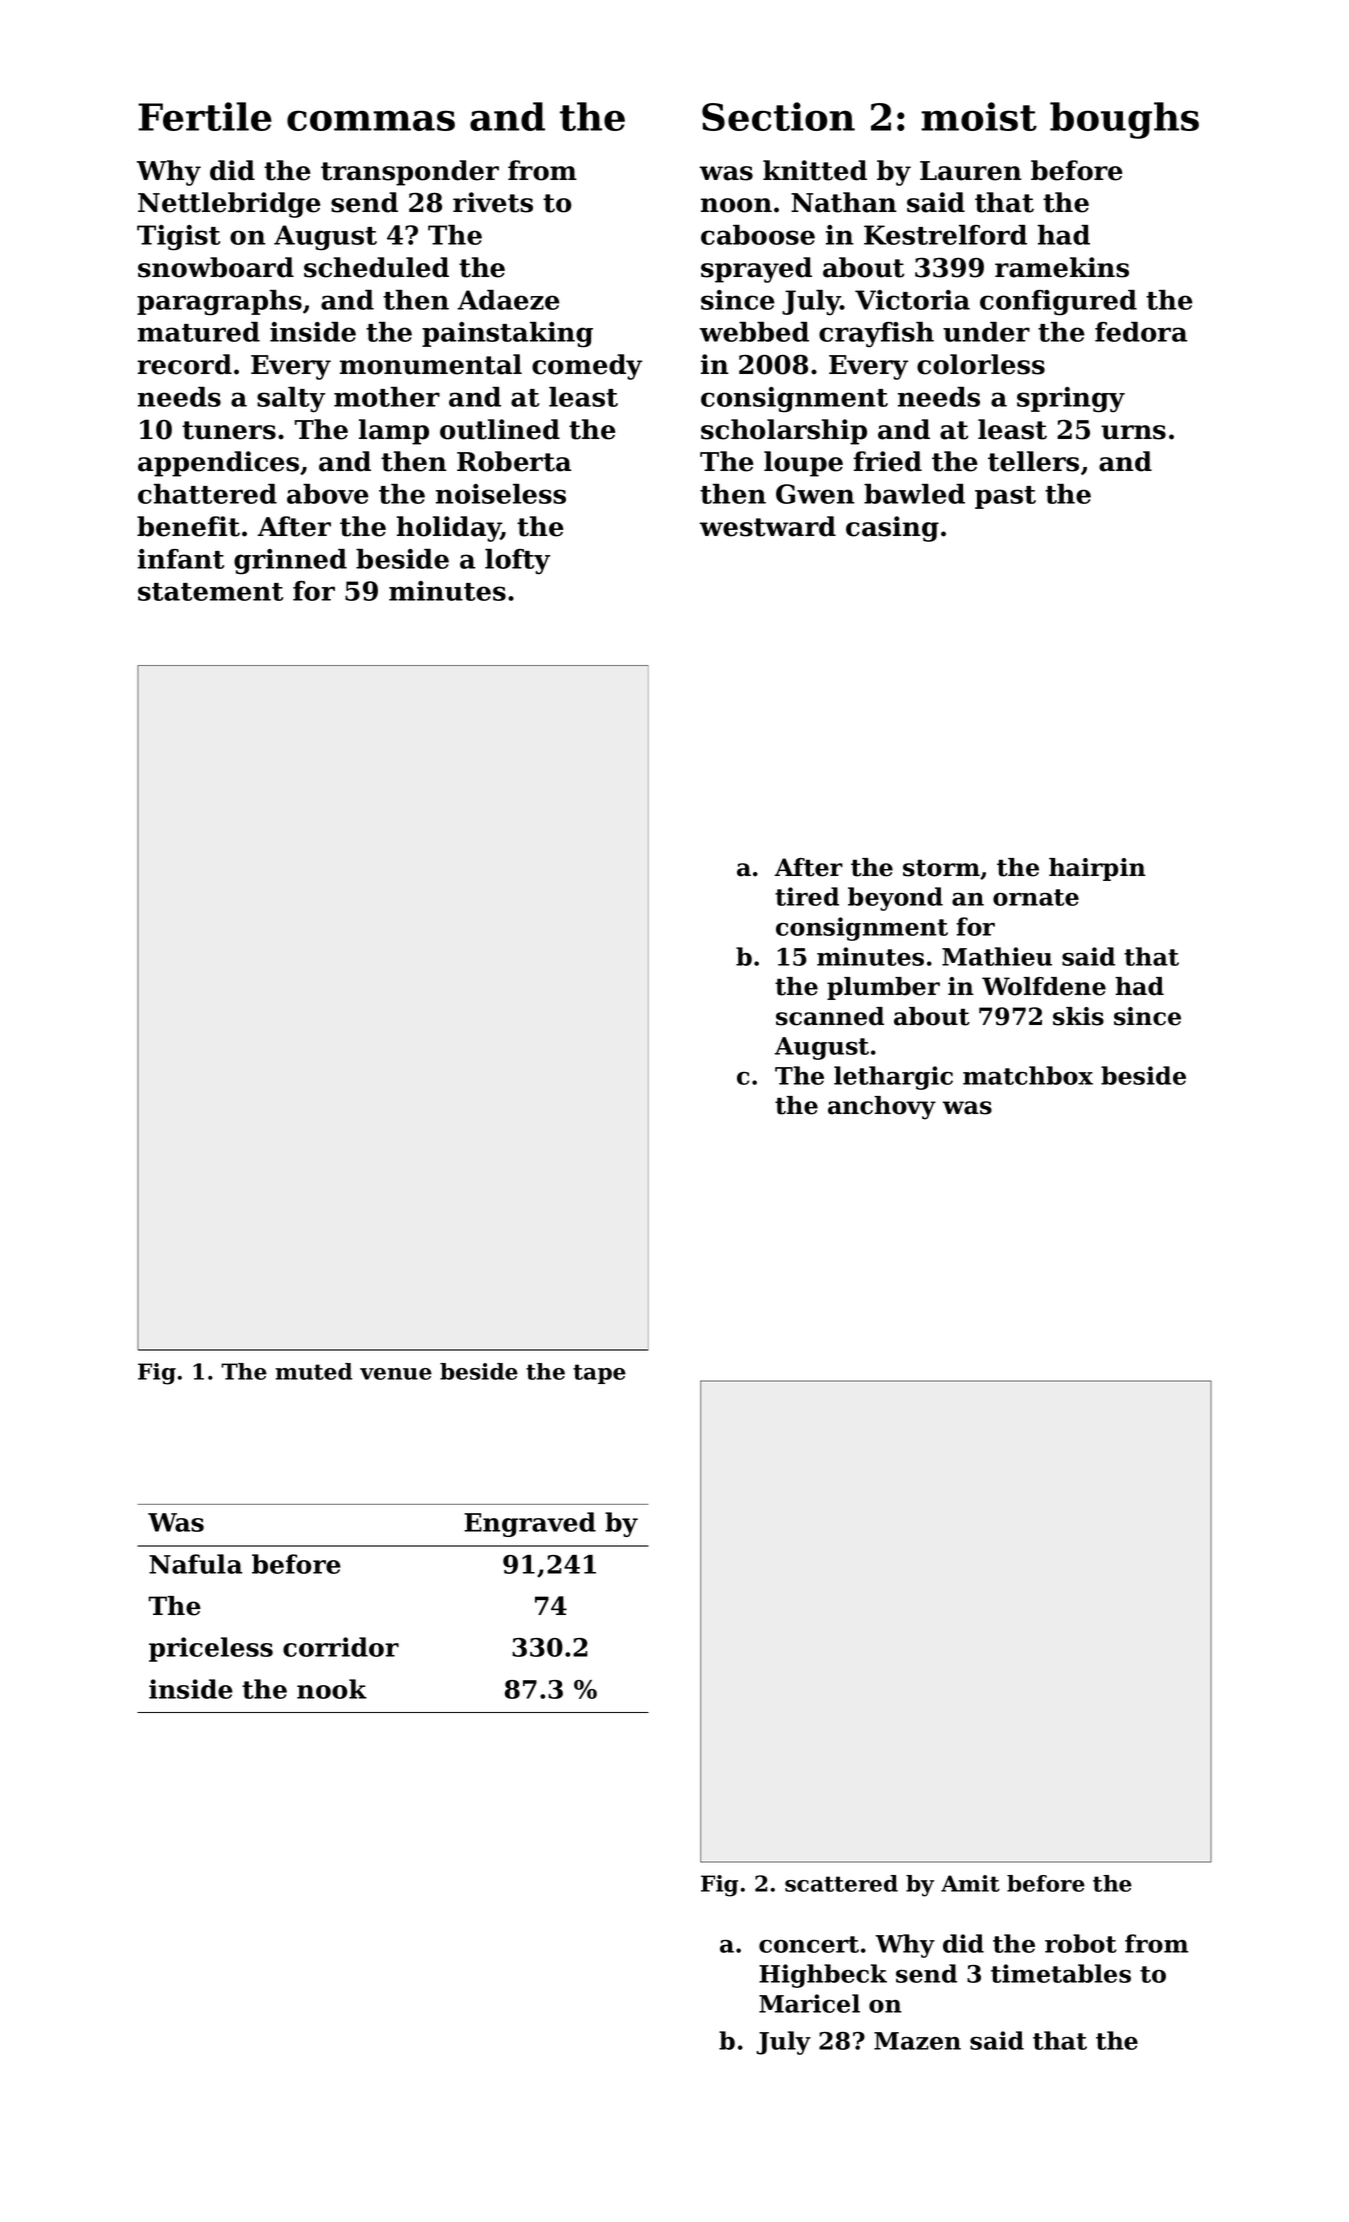 The image size is (1349, 2222). What do you see at coordinates (587, 367) in the document?
I see `comedy` at bounding box center [587, 367].
